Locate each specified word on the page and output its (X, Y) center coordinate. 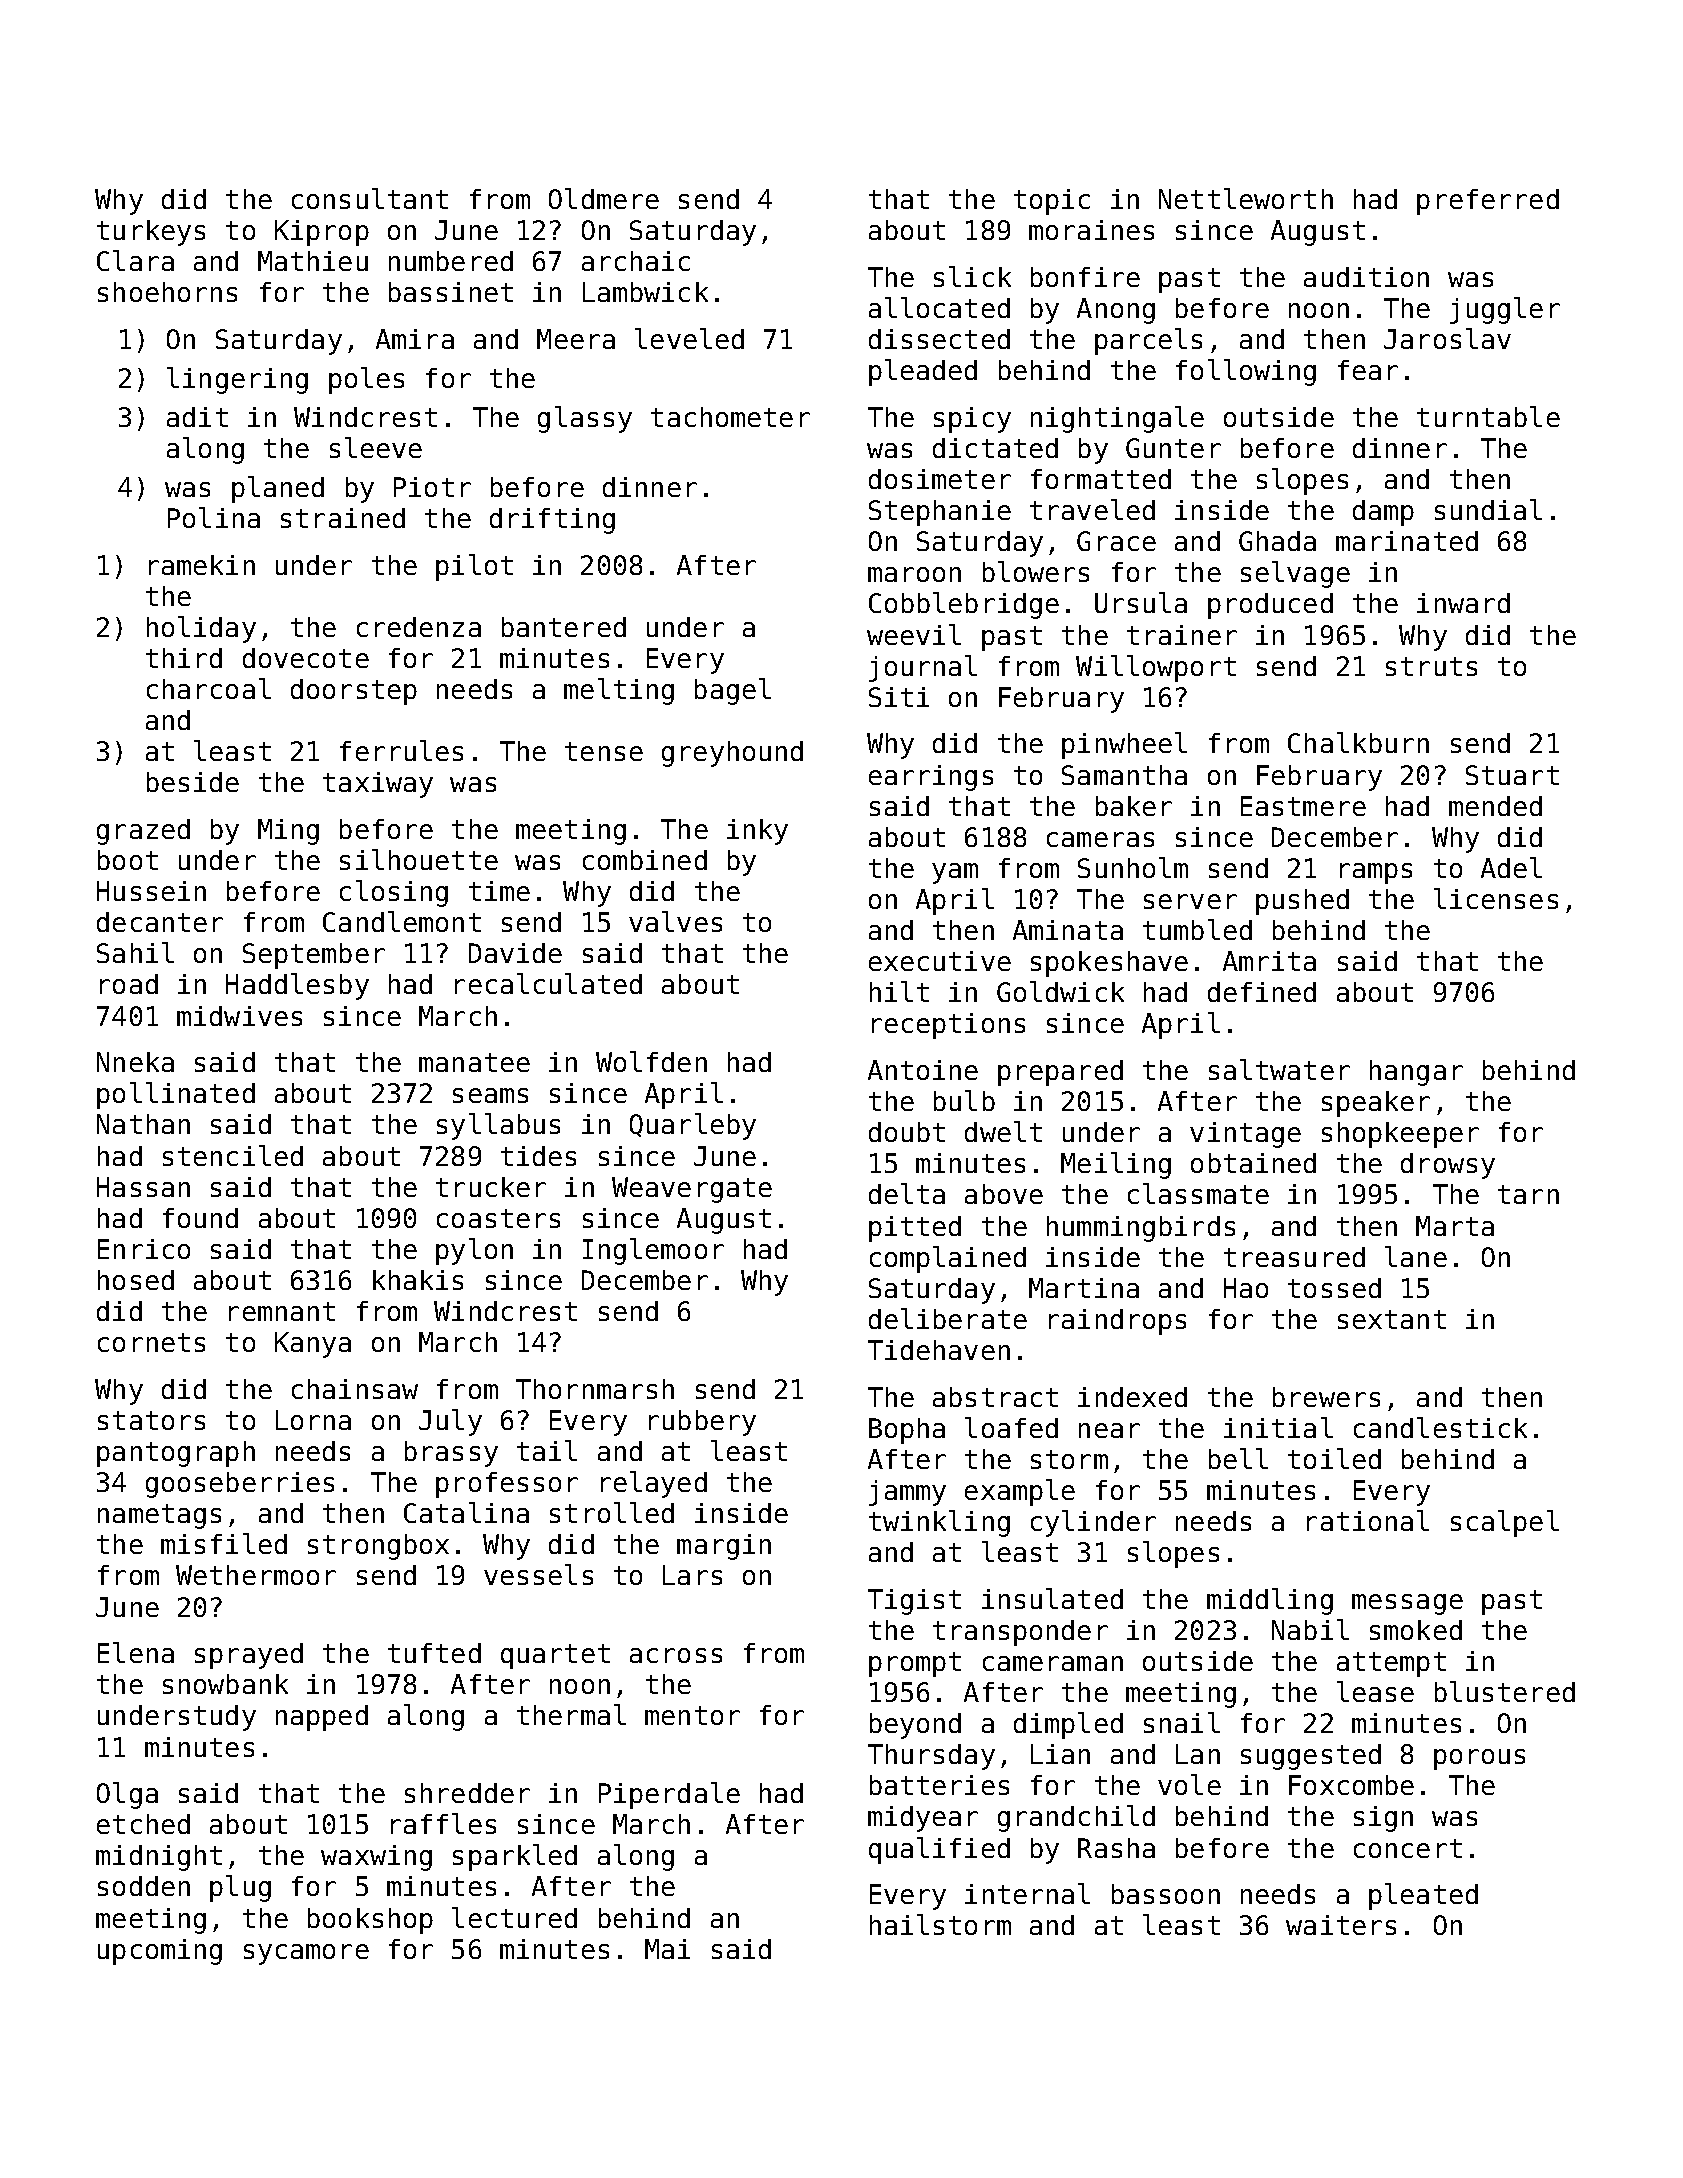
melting (619, 691)
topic (1052, 202)
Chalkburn (1358, 742)
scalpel (1505, 1523)
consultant (370, 198)
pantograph (176, 1454)
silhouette (419, 859)
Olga (127, 1795)
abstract (995, 1397)
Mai (667, 1949)
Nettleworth (1246, 198)
